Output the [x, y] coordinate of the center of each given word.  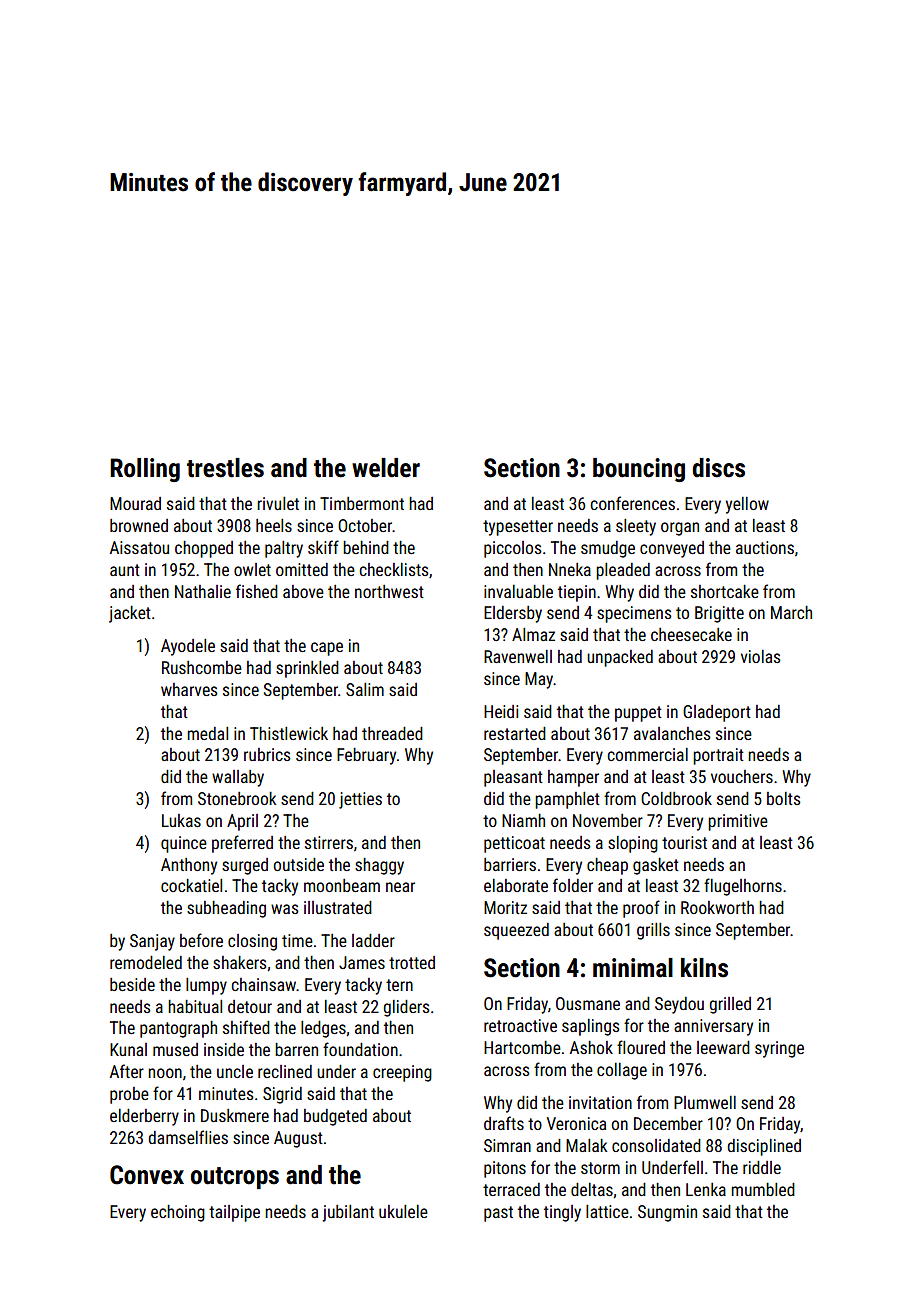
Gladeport [717, 713]
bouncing [639, 470]
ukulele [403, 1211]
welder [386, 468]
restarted [515, 733]
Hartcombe [522, 1047]
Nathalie [203, 591]
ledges [323, 1029]
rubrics [267, 754]
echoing [178, 1213]
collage [622, 1071]
